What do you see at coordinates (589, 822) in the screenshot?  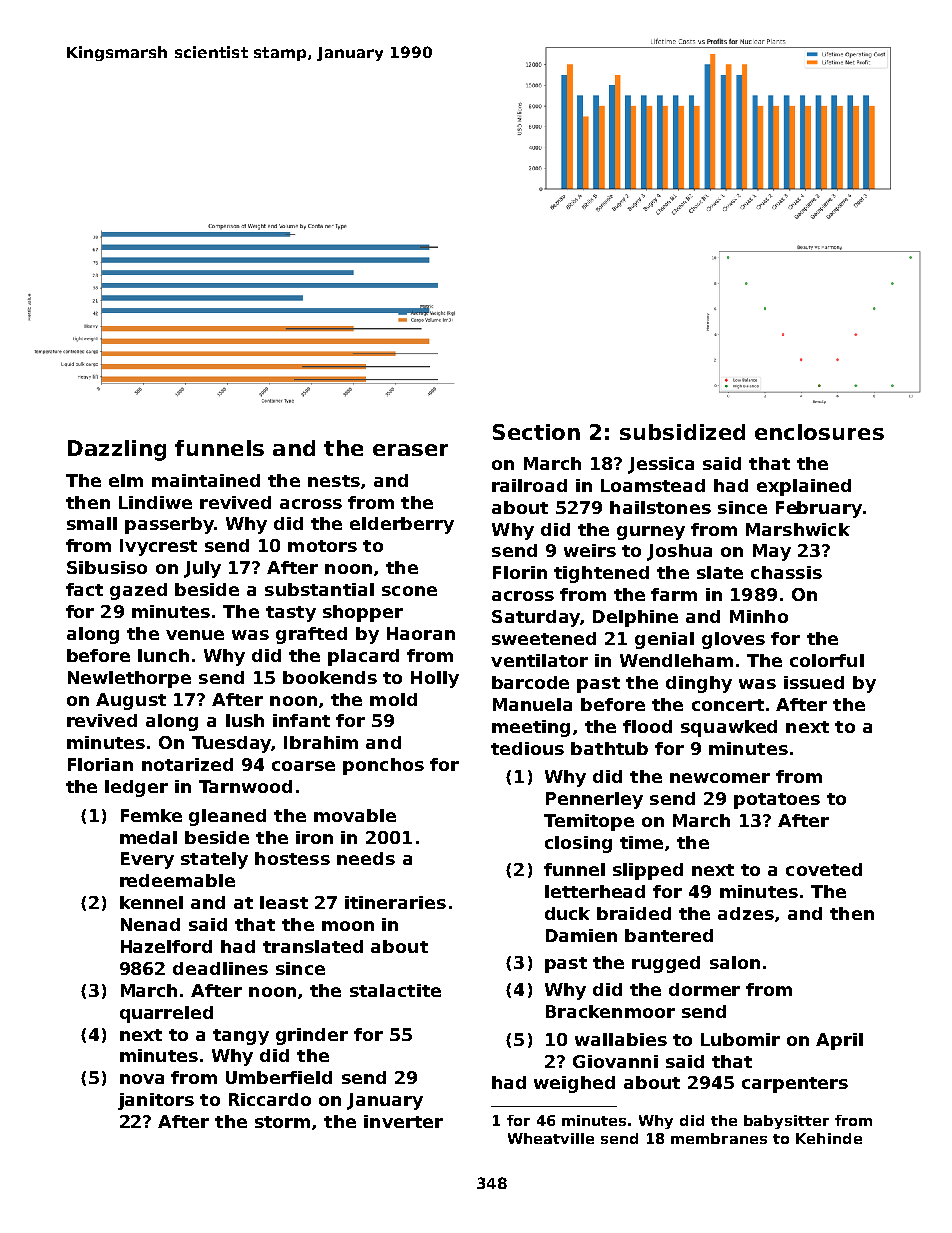 I see `Temitope` at bounding box center [589, 822].
